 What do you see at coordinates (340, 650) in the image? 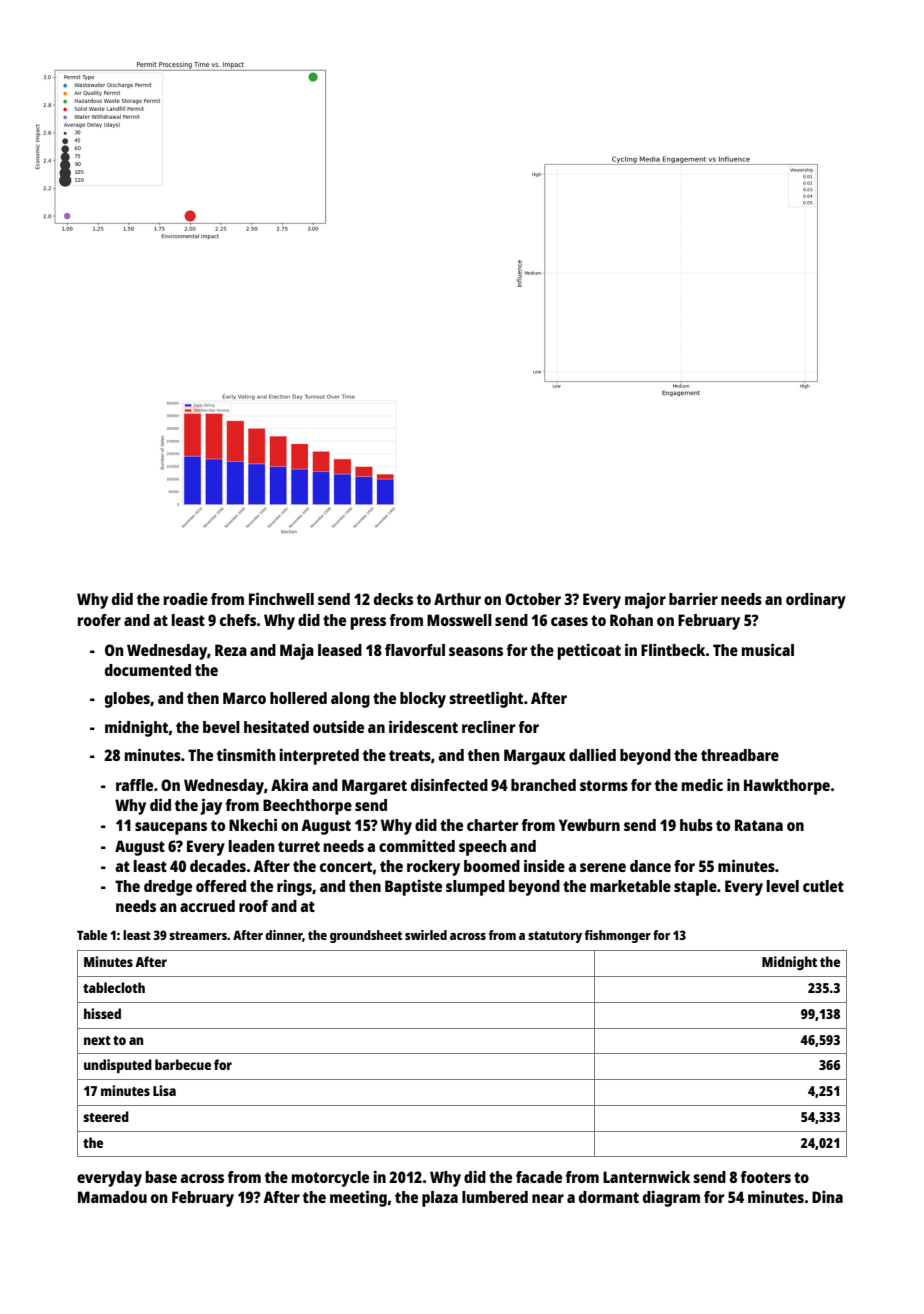
I see `leased` at bounding box center [340, 650].
